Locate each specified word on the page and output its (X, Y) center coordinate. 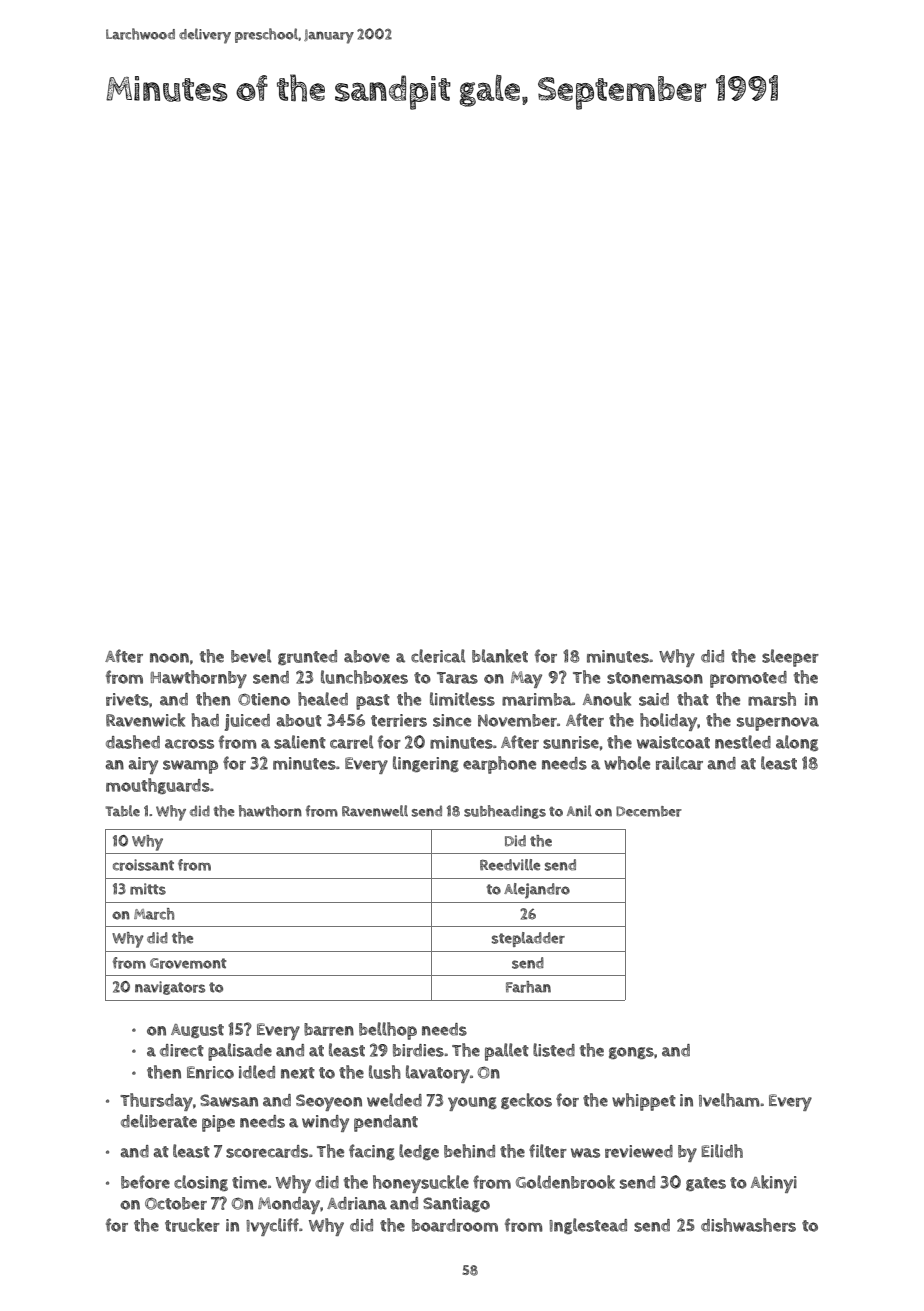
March (154, 914)
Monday (289, 1205)
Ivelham (729, 1100)
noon (169, 658)
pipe (218, 1123)
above (367, 656)
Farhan (528, 987)
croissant (143, 865)
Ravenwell (375, 811)
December (649, 811)
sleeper (790, 658)
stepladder (528, 939)
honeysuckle (421, 1184)
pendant (386, 1123)
